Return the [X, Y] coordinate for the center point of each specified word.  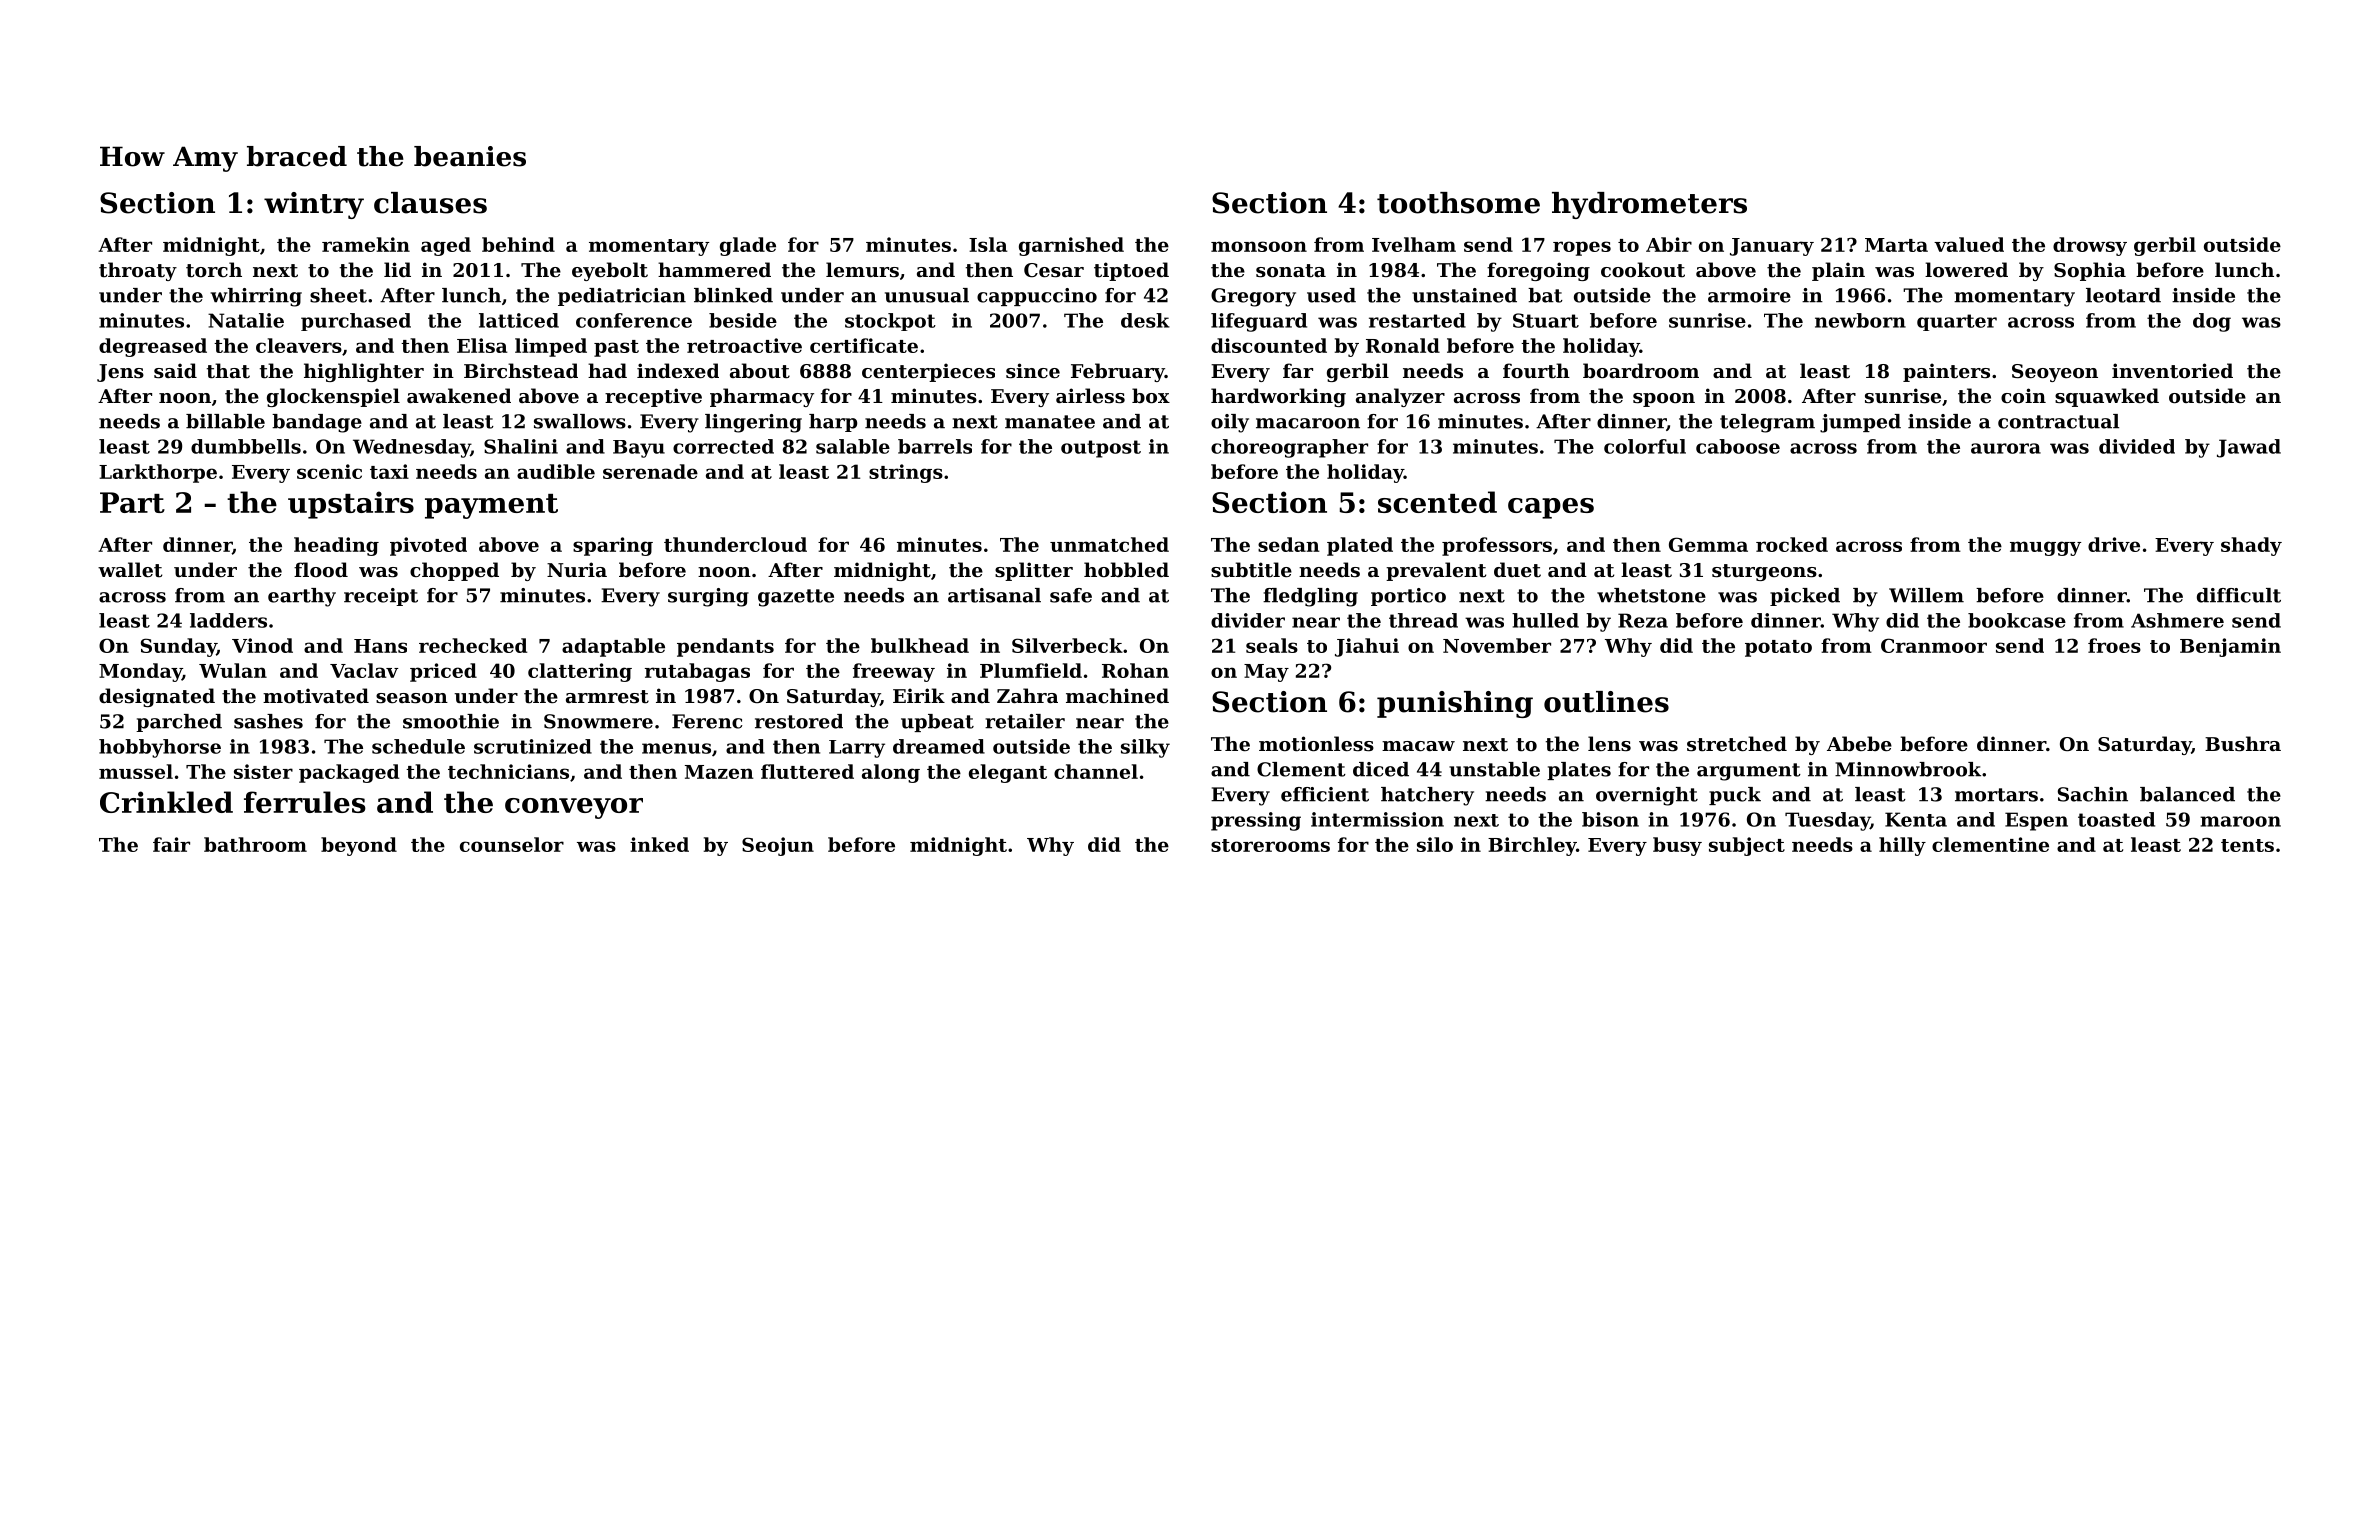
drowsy [2090, 246]
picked [1805, 597]
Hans [380, 646]
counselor [512, 844]
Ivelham [1414, 244]
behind [518, 244]
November [1497, 645]
